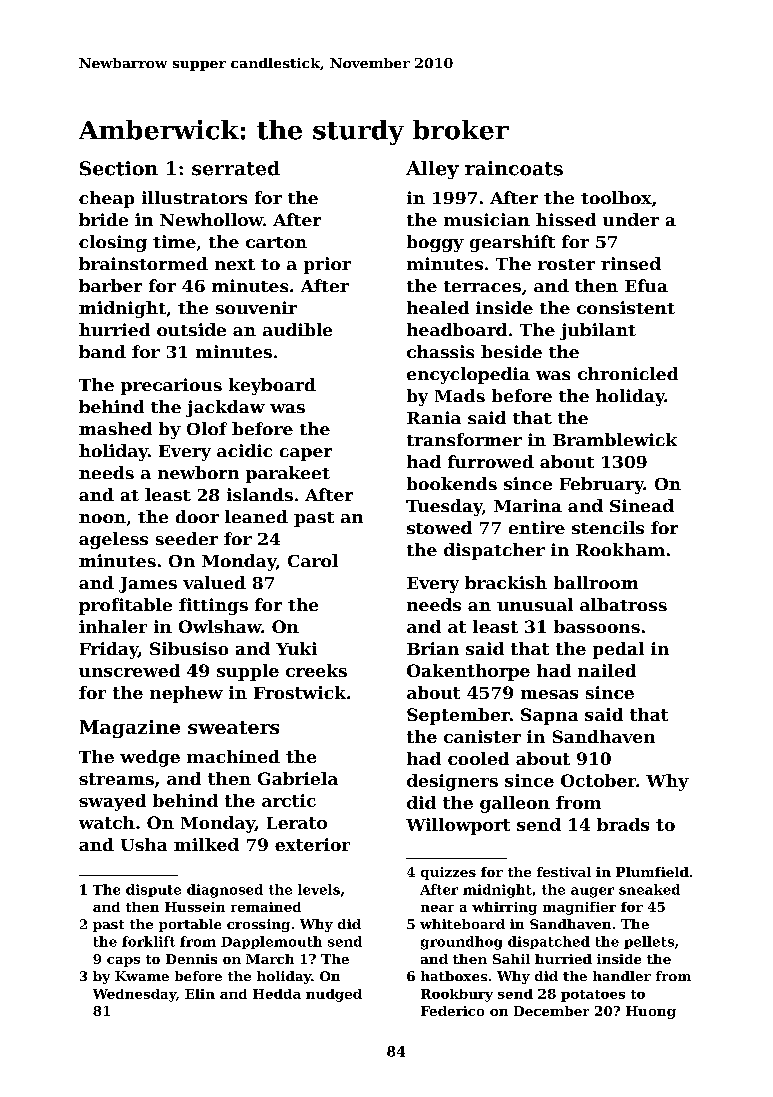 The width and height of the page is (773, 1097). What do you see at coordinates (615, 439) in the page?
I see `Bramblewick` at bounding box center [615, 439].
